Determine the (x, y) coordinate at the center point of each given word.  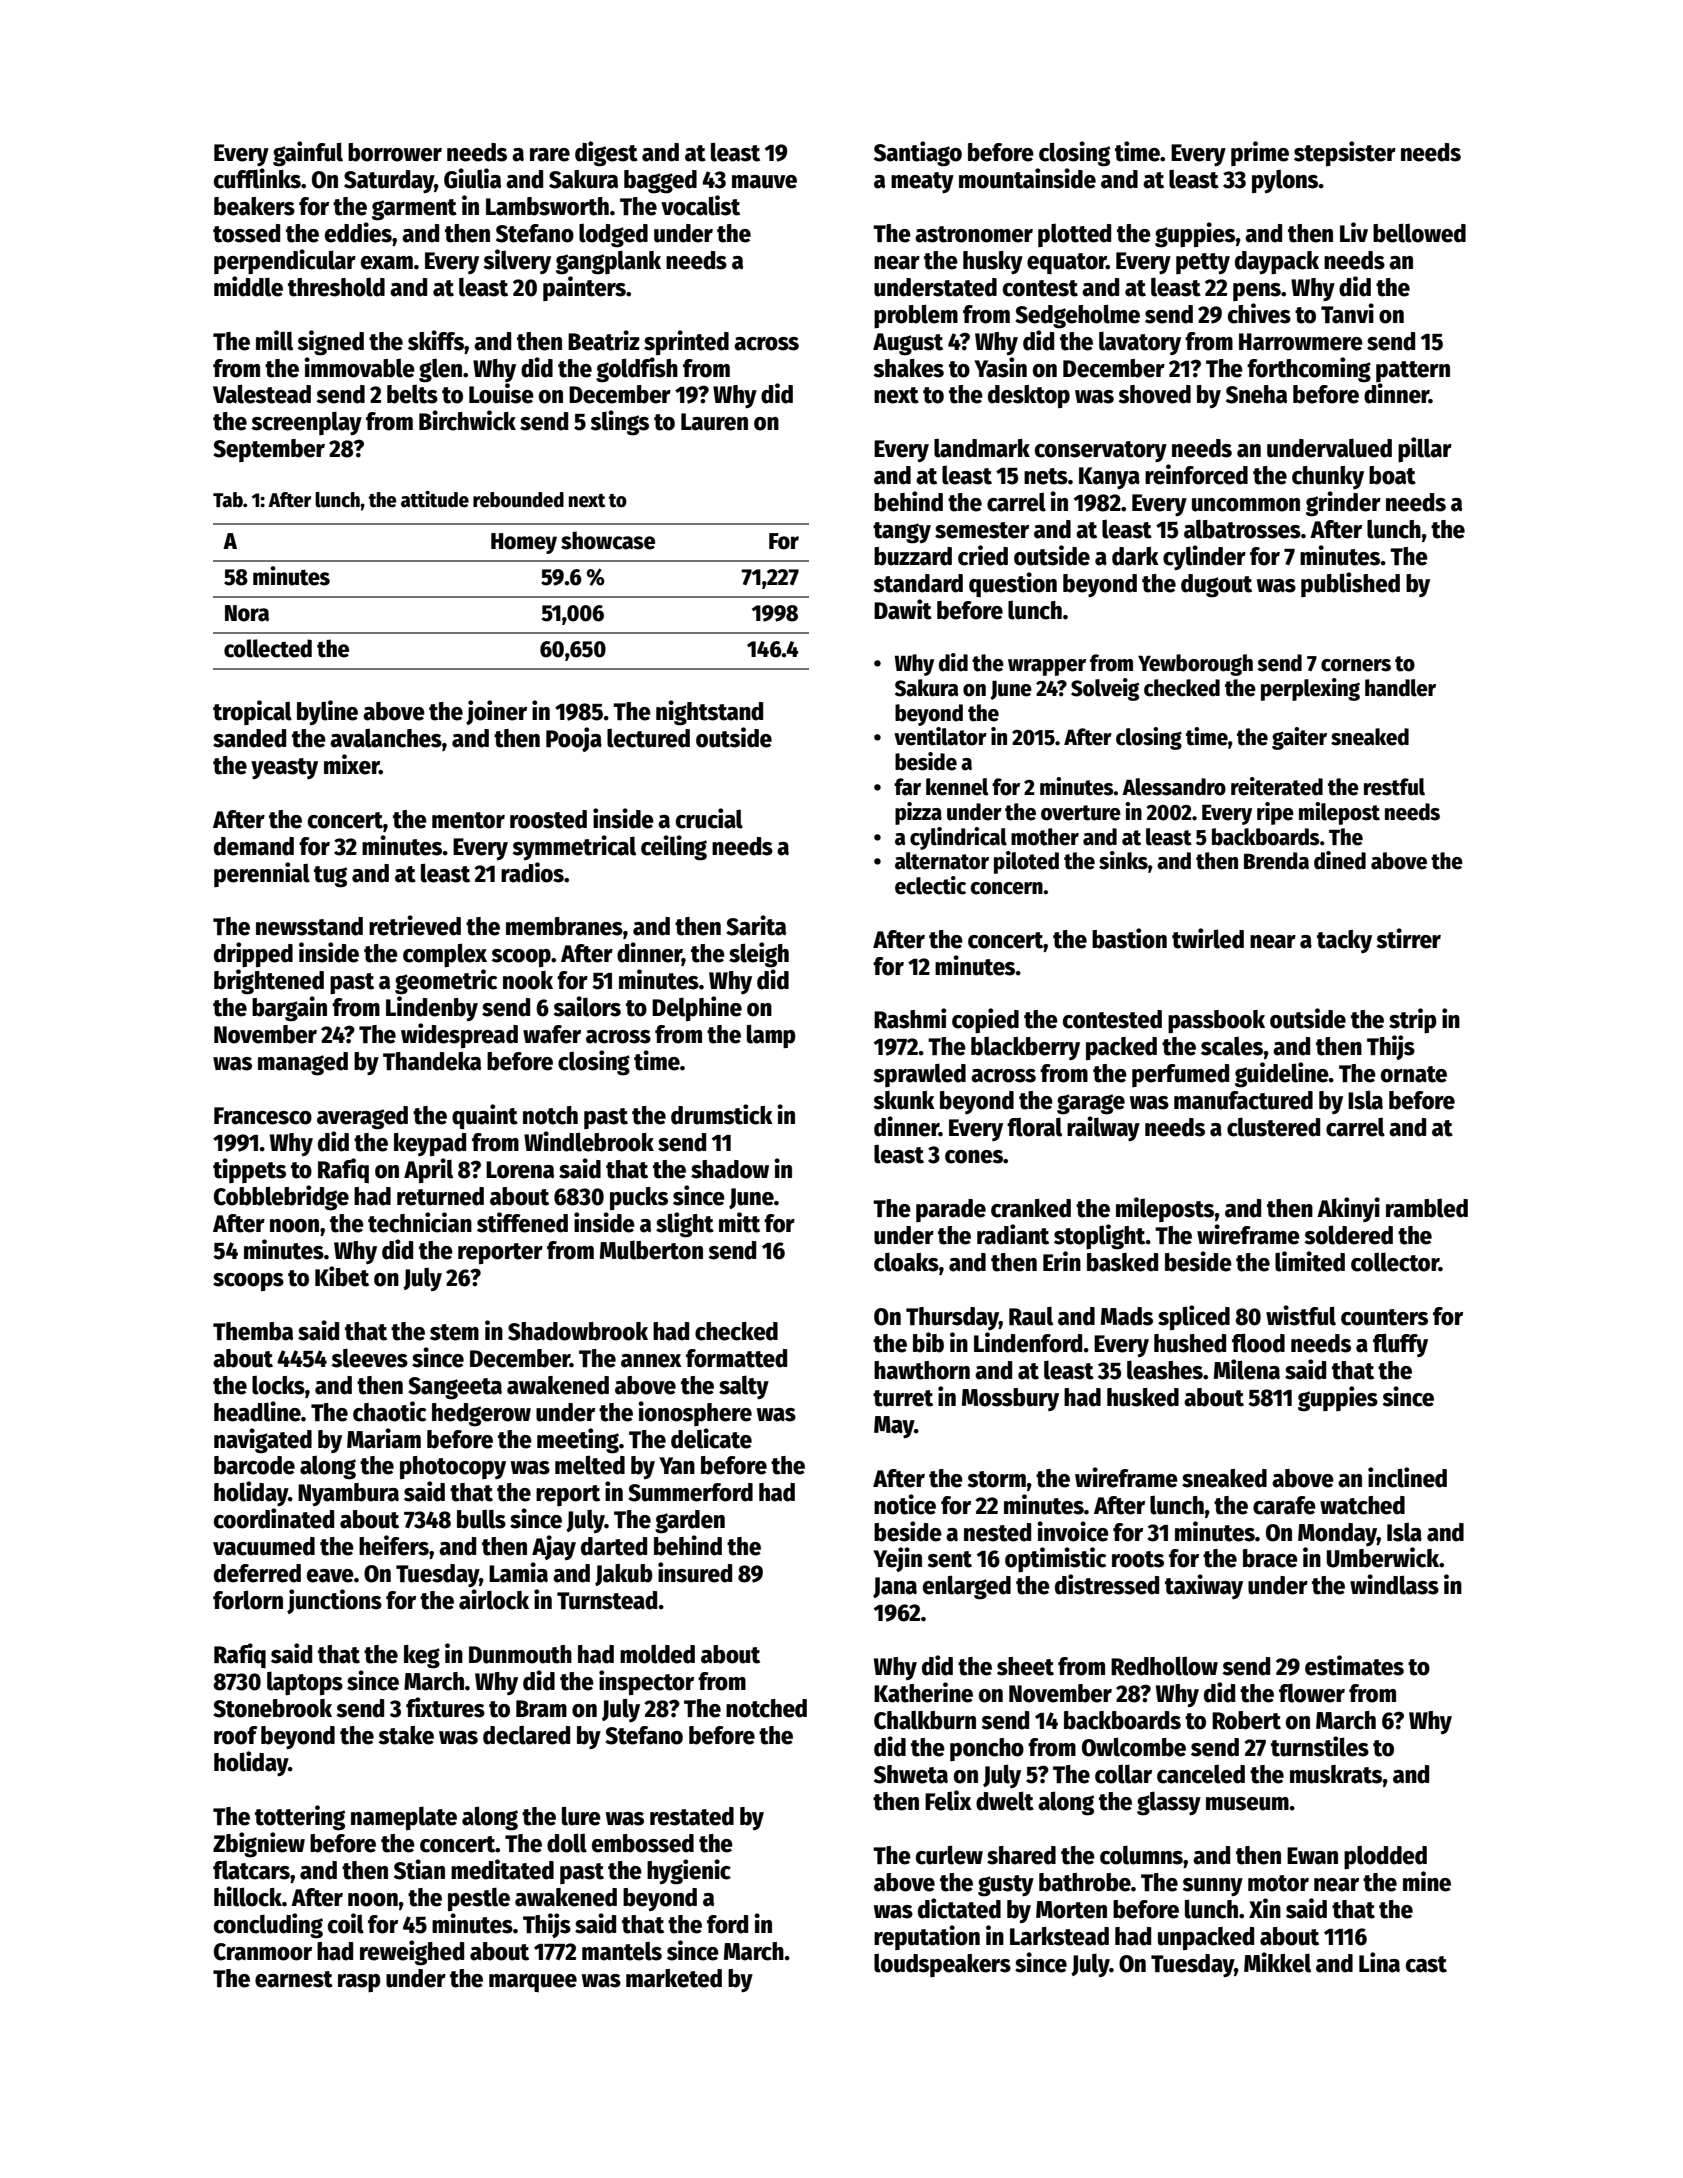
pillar (1425, 450)
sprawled (919, 1075)
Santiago (918, 154)
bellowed (1419, 233)
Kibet (342, 1276)
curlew (949, 1855)
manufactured (1243, 1100)
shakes (908, 368)
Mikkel (1277, 1962)
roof (236, 1735)
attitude (435, 499)
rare (550, 155)
